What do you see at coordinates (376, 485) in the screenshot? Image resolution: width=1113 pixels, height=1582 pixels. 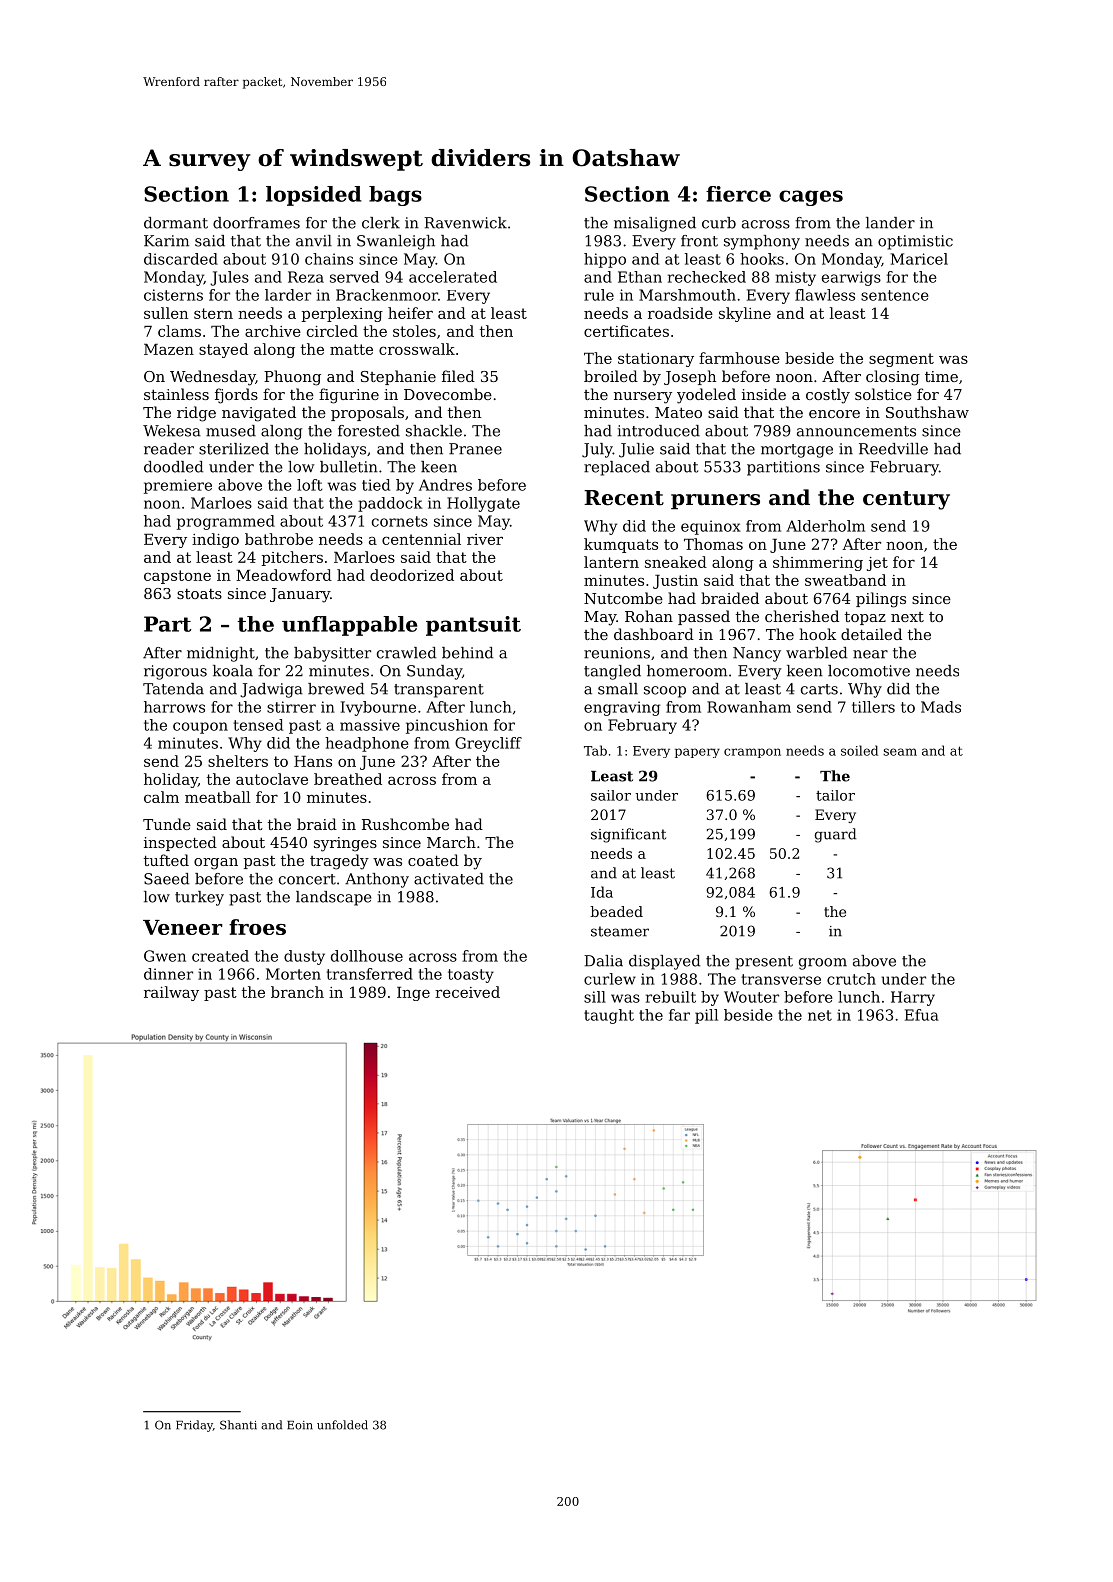 I see `tied` at bounding box center [376, 485].
